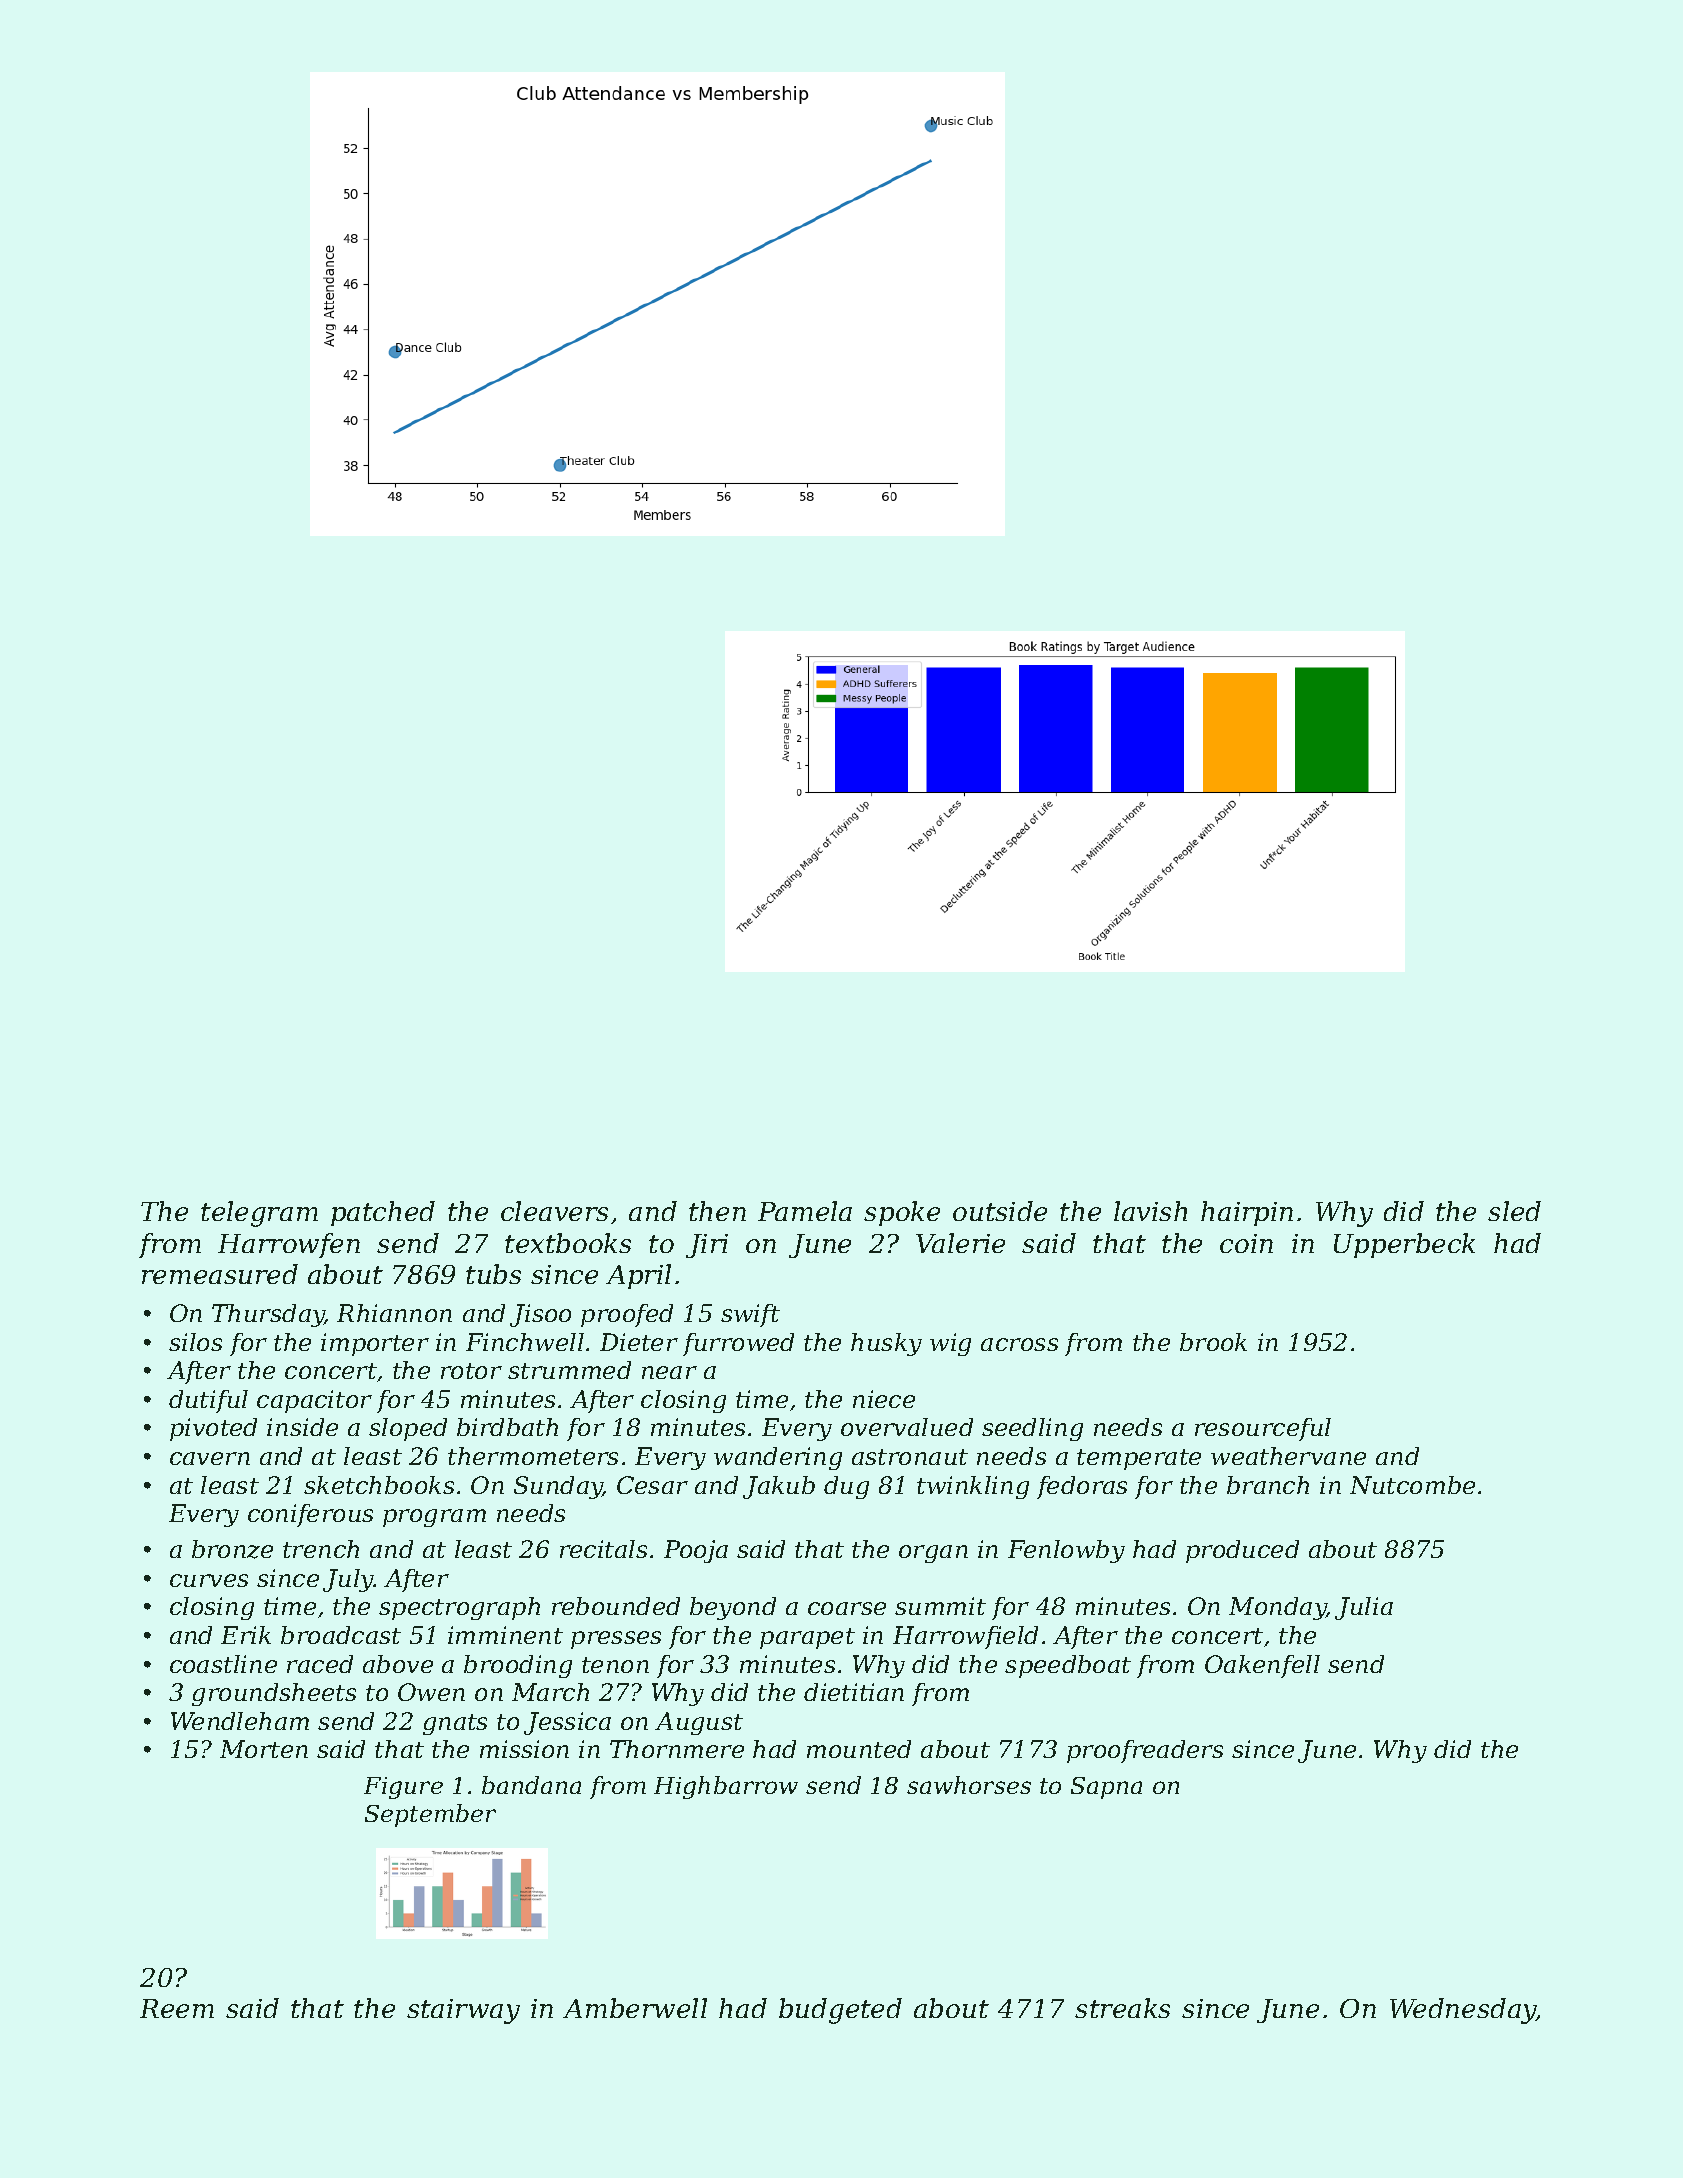 The image size is (1683, 2178). I want to click on streaks, so click(1122, 2008).
